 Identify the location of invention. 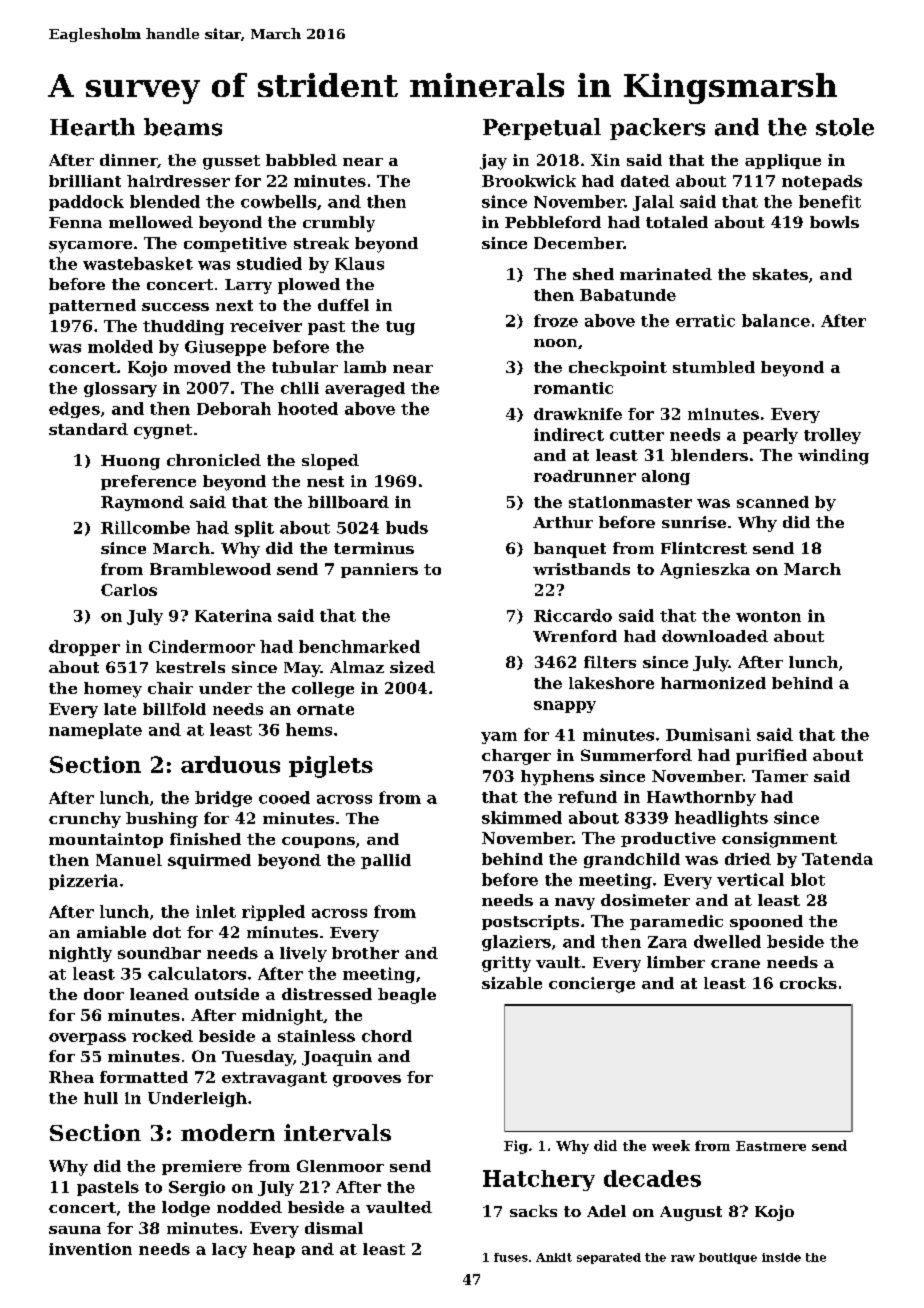
(90, 1249).
